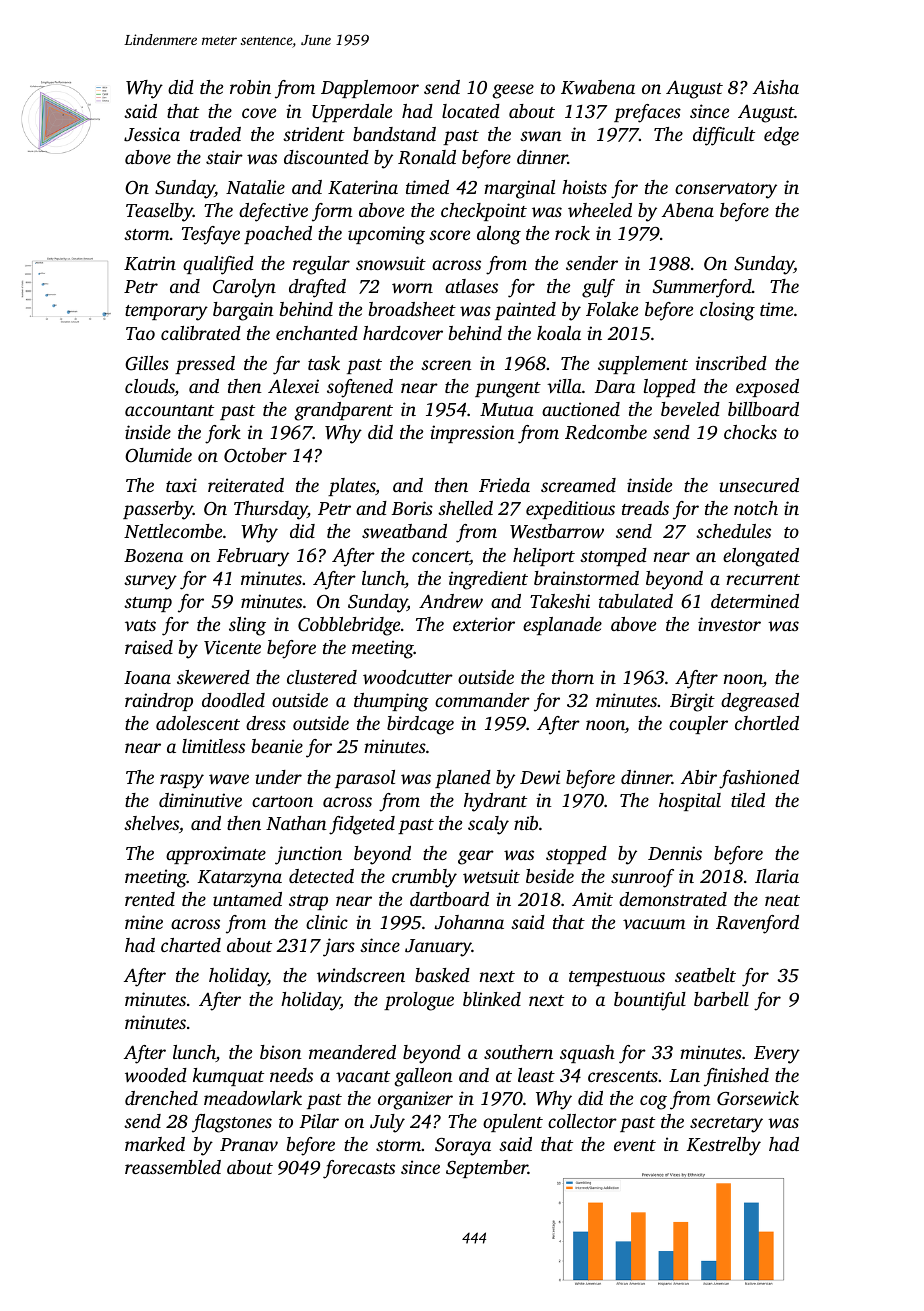 The image size is (924, 1311). What do you see at coordinates (205, 365) in the page?
I see `pressed` at bounding box center [205, 365].
